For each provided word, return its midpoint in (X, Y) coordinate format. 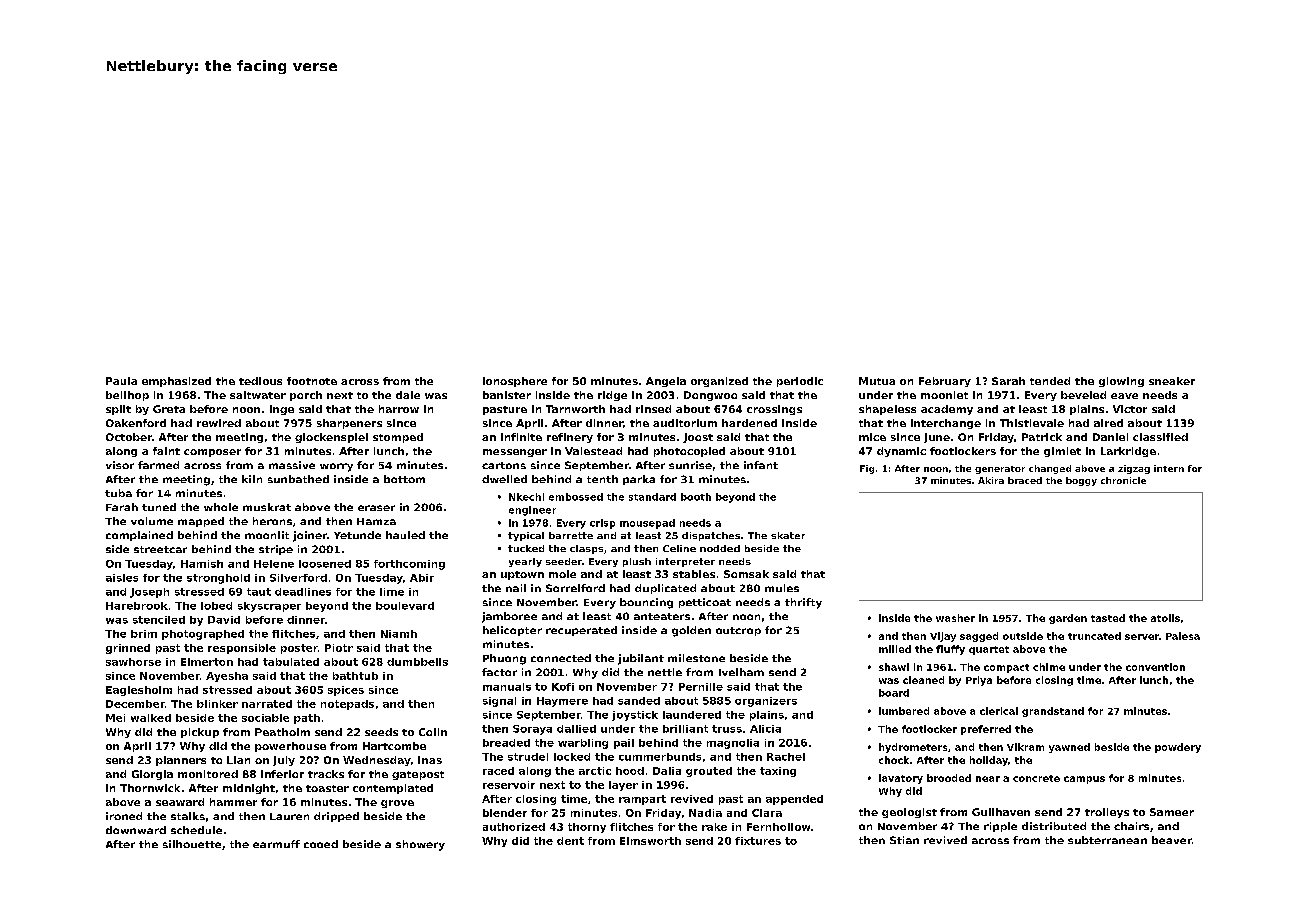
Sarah (1008, 381)
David (224, 620)
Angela (666, 382)
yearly (525, 562)
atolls (1165, 618)
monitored (208, 774)
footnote (312, 381)
